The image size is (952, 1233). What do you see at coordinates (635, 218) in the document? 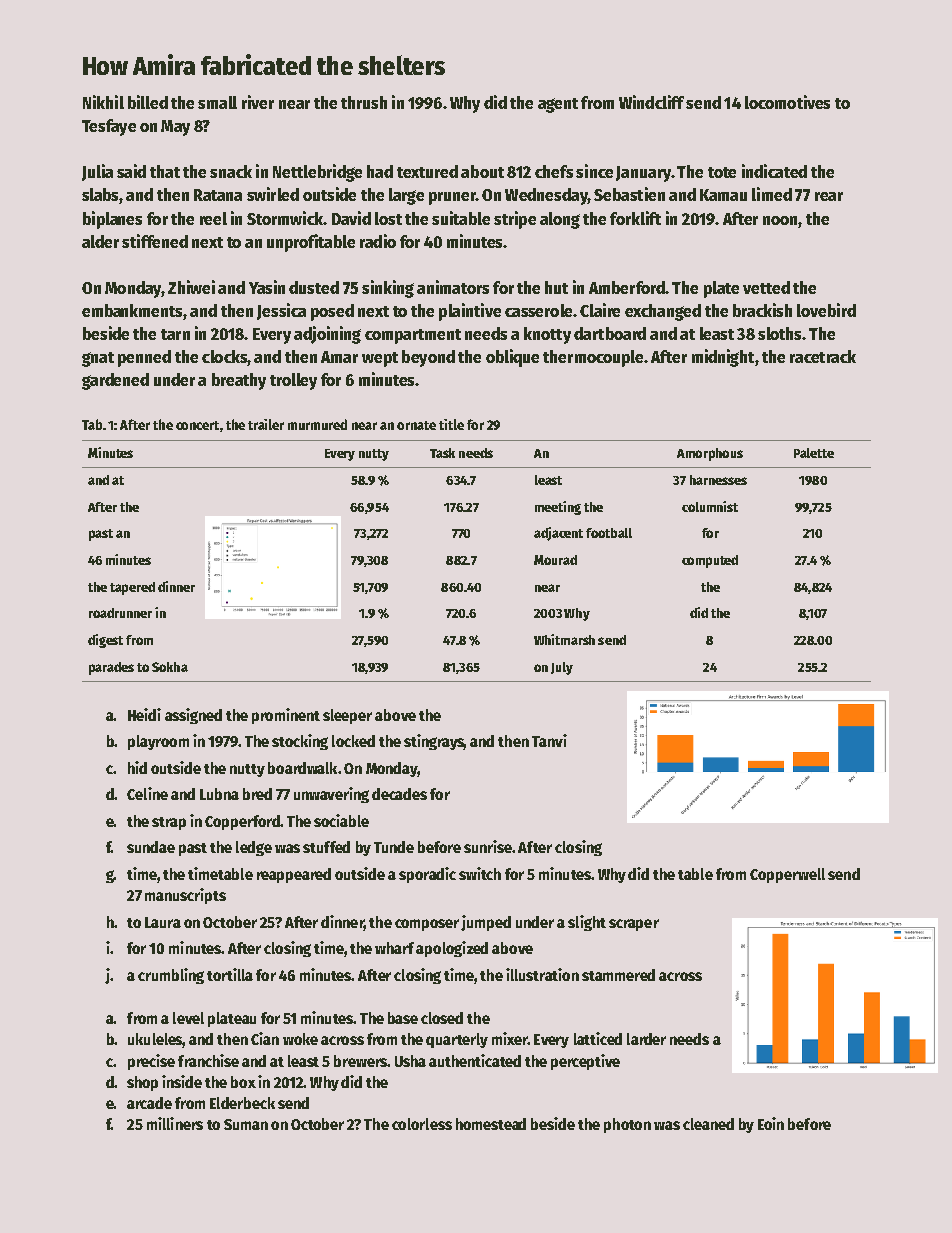
I see `forklift` at bounding box center [635, 218].
